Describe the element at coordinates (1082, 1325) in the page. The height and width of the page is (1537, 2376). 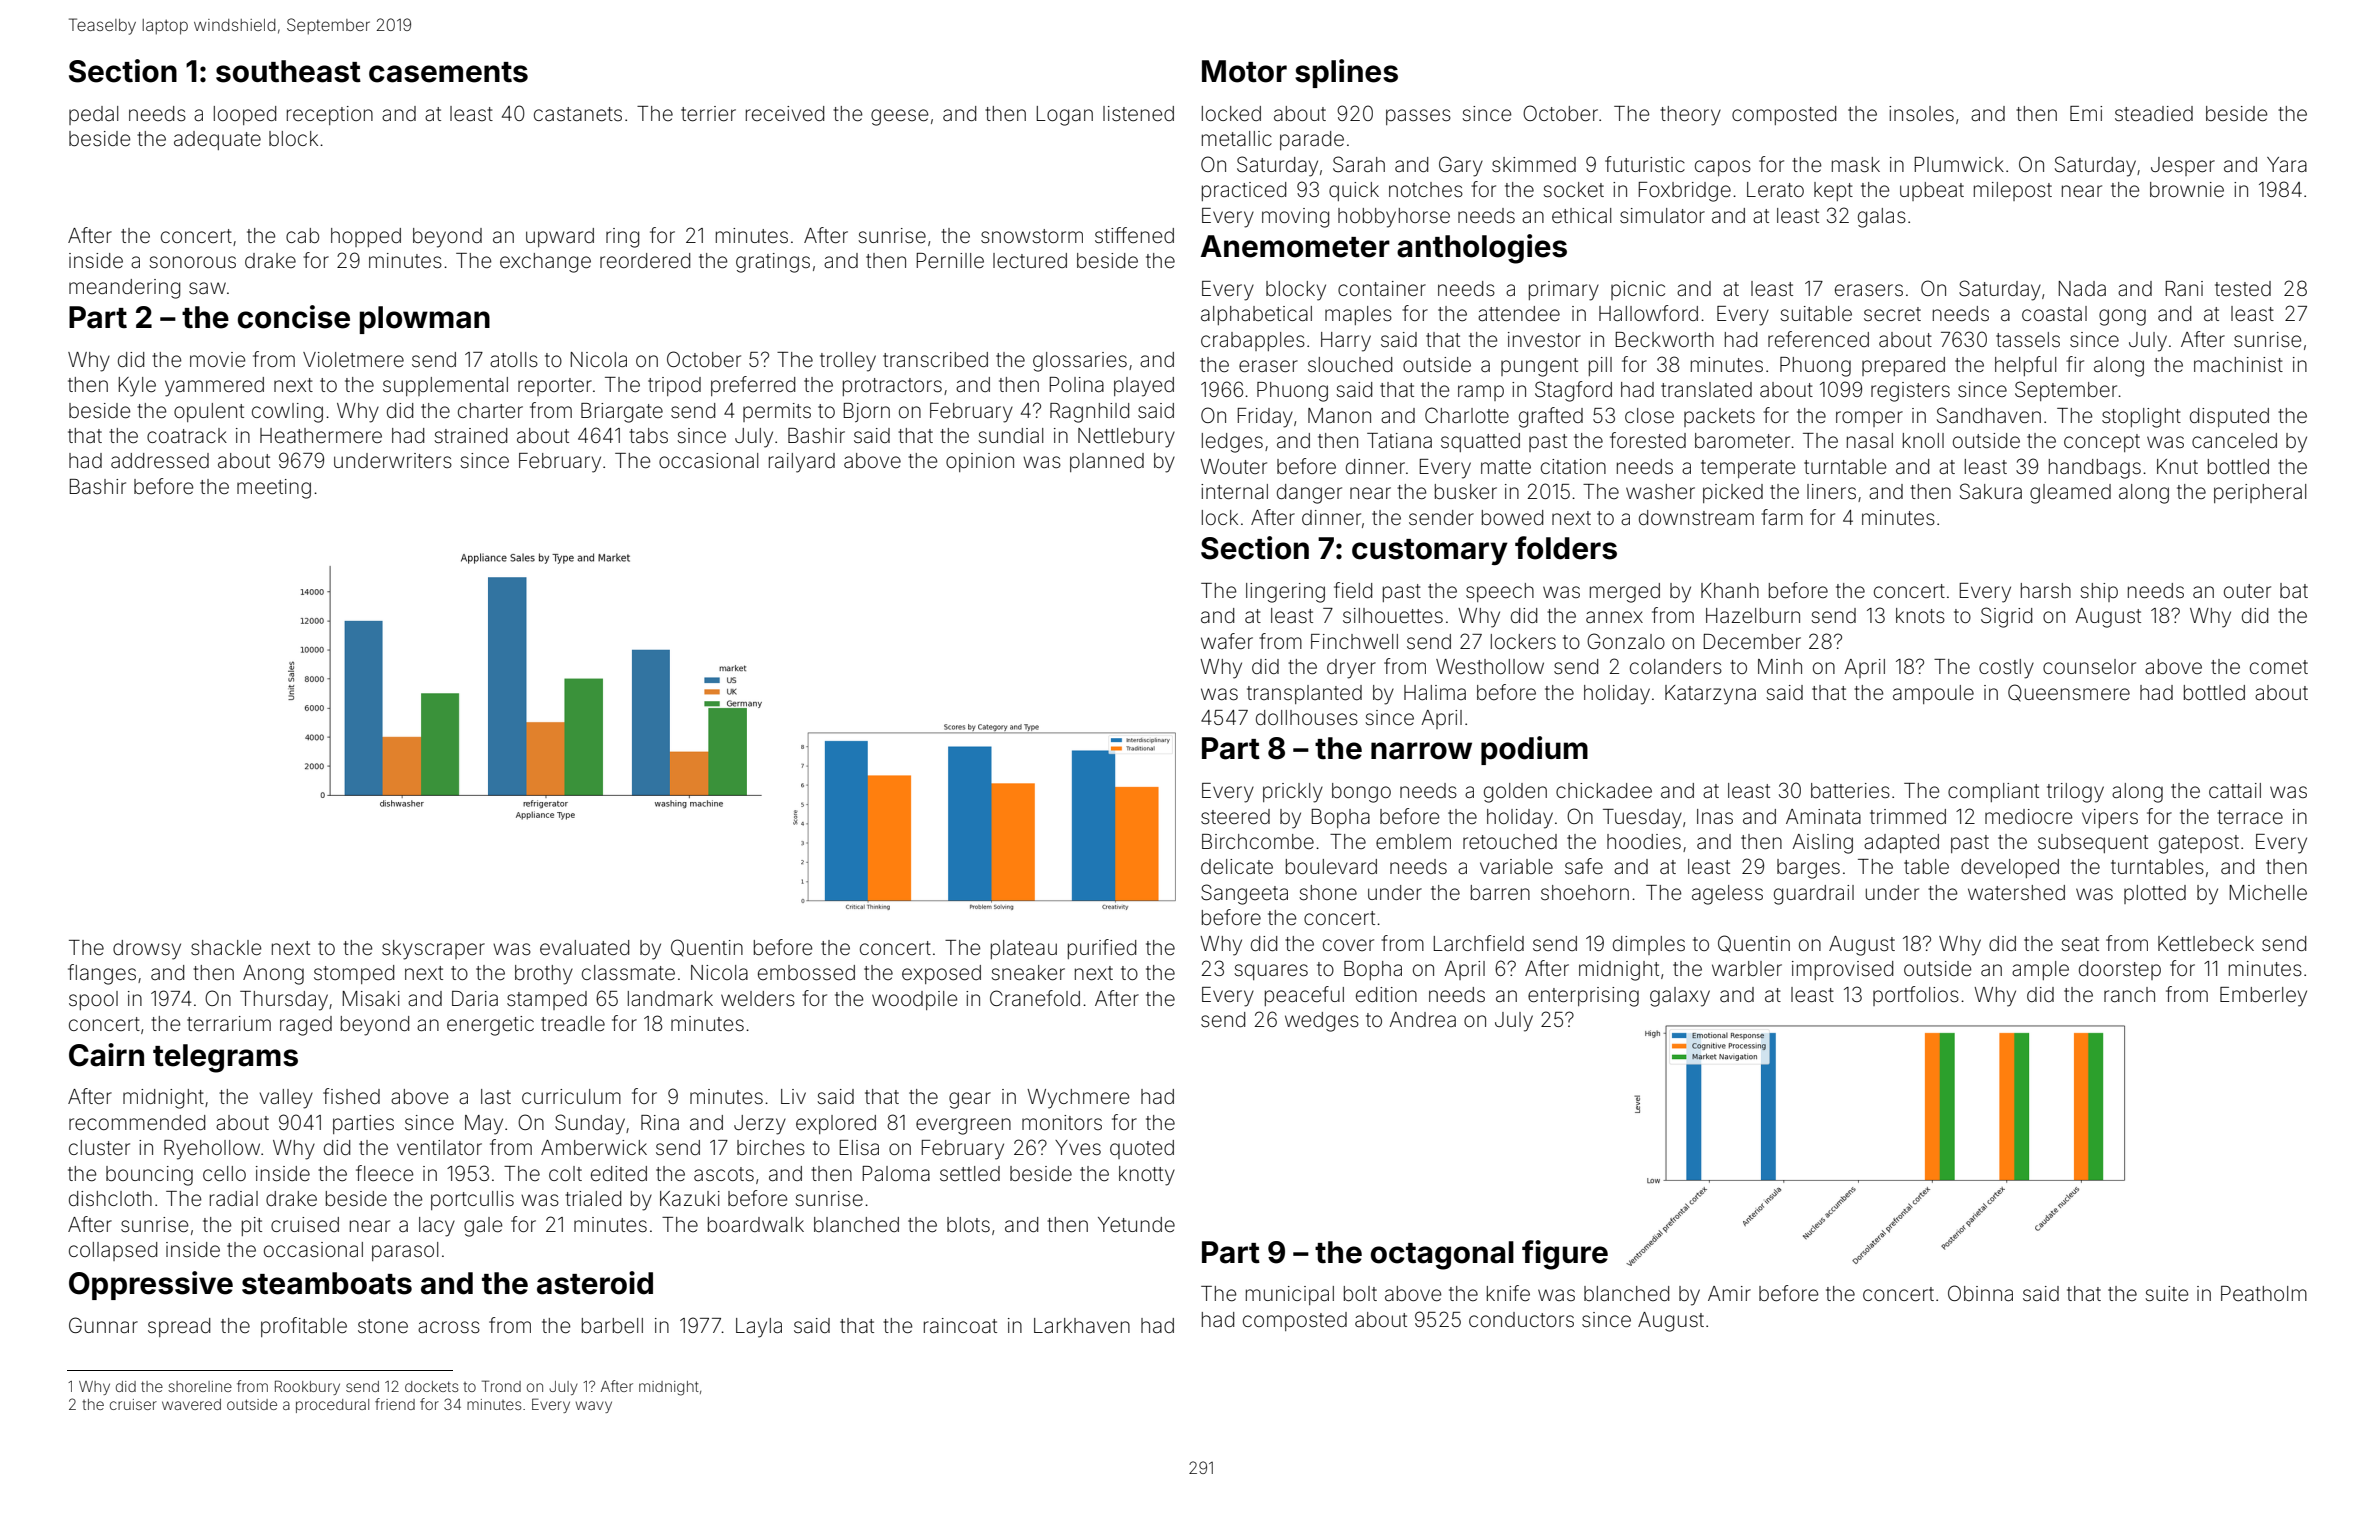
I see `Larkhaven` at that location.
